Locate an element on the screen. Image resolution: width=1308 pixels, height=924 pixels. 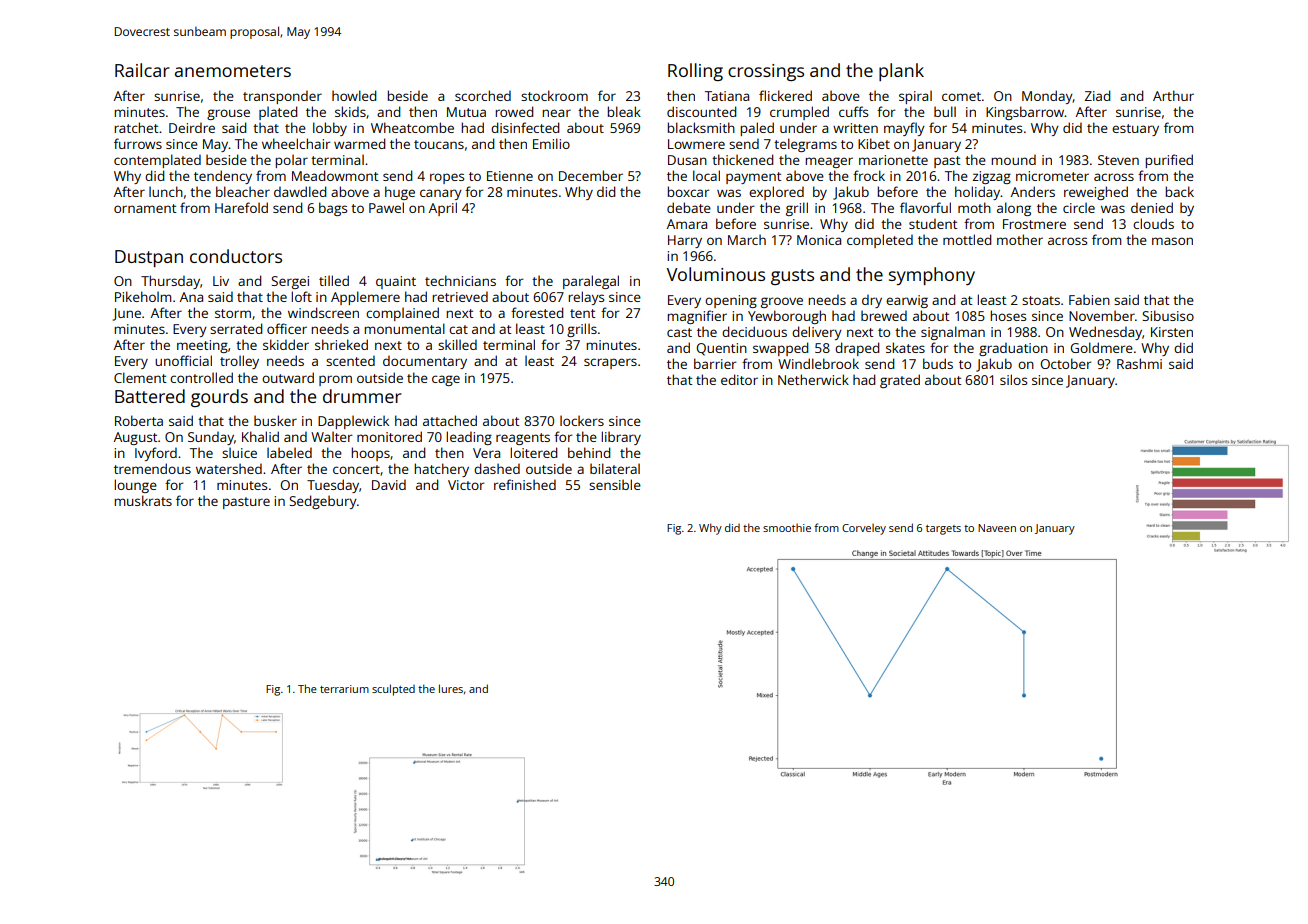
lures is located at coordinates (451, 688).
